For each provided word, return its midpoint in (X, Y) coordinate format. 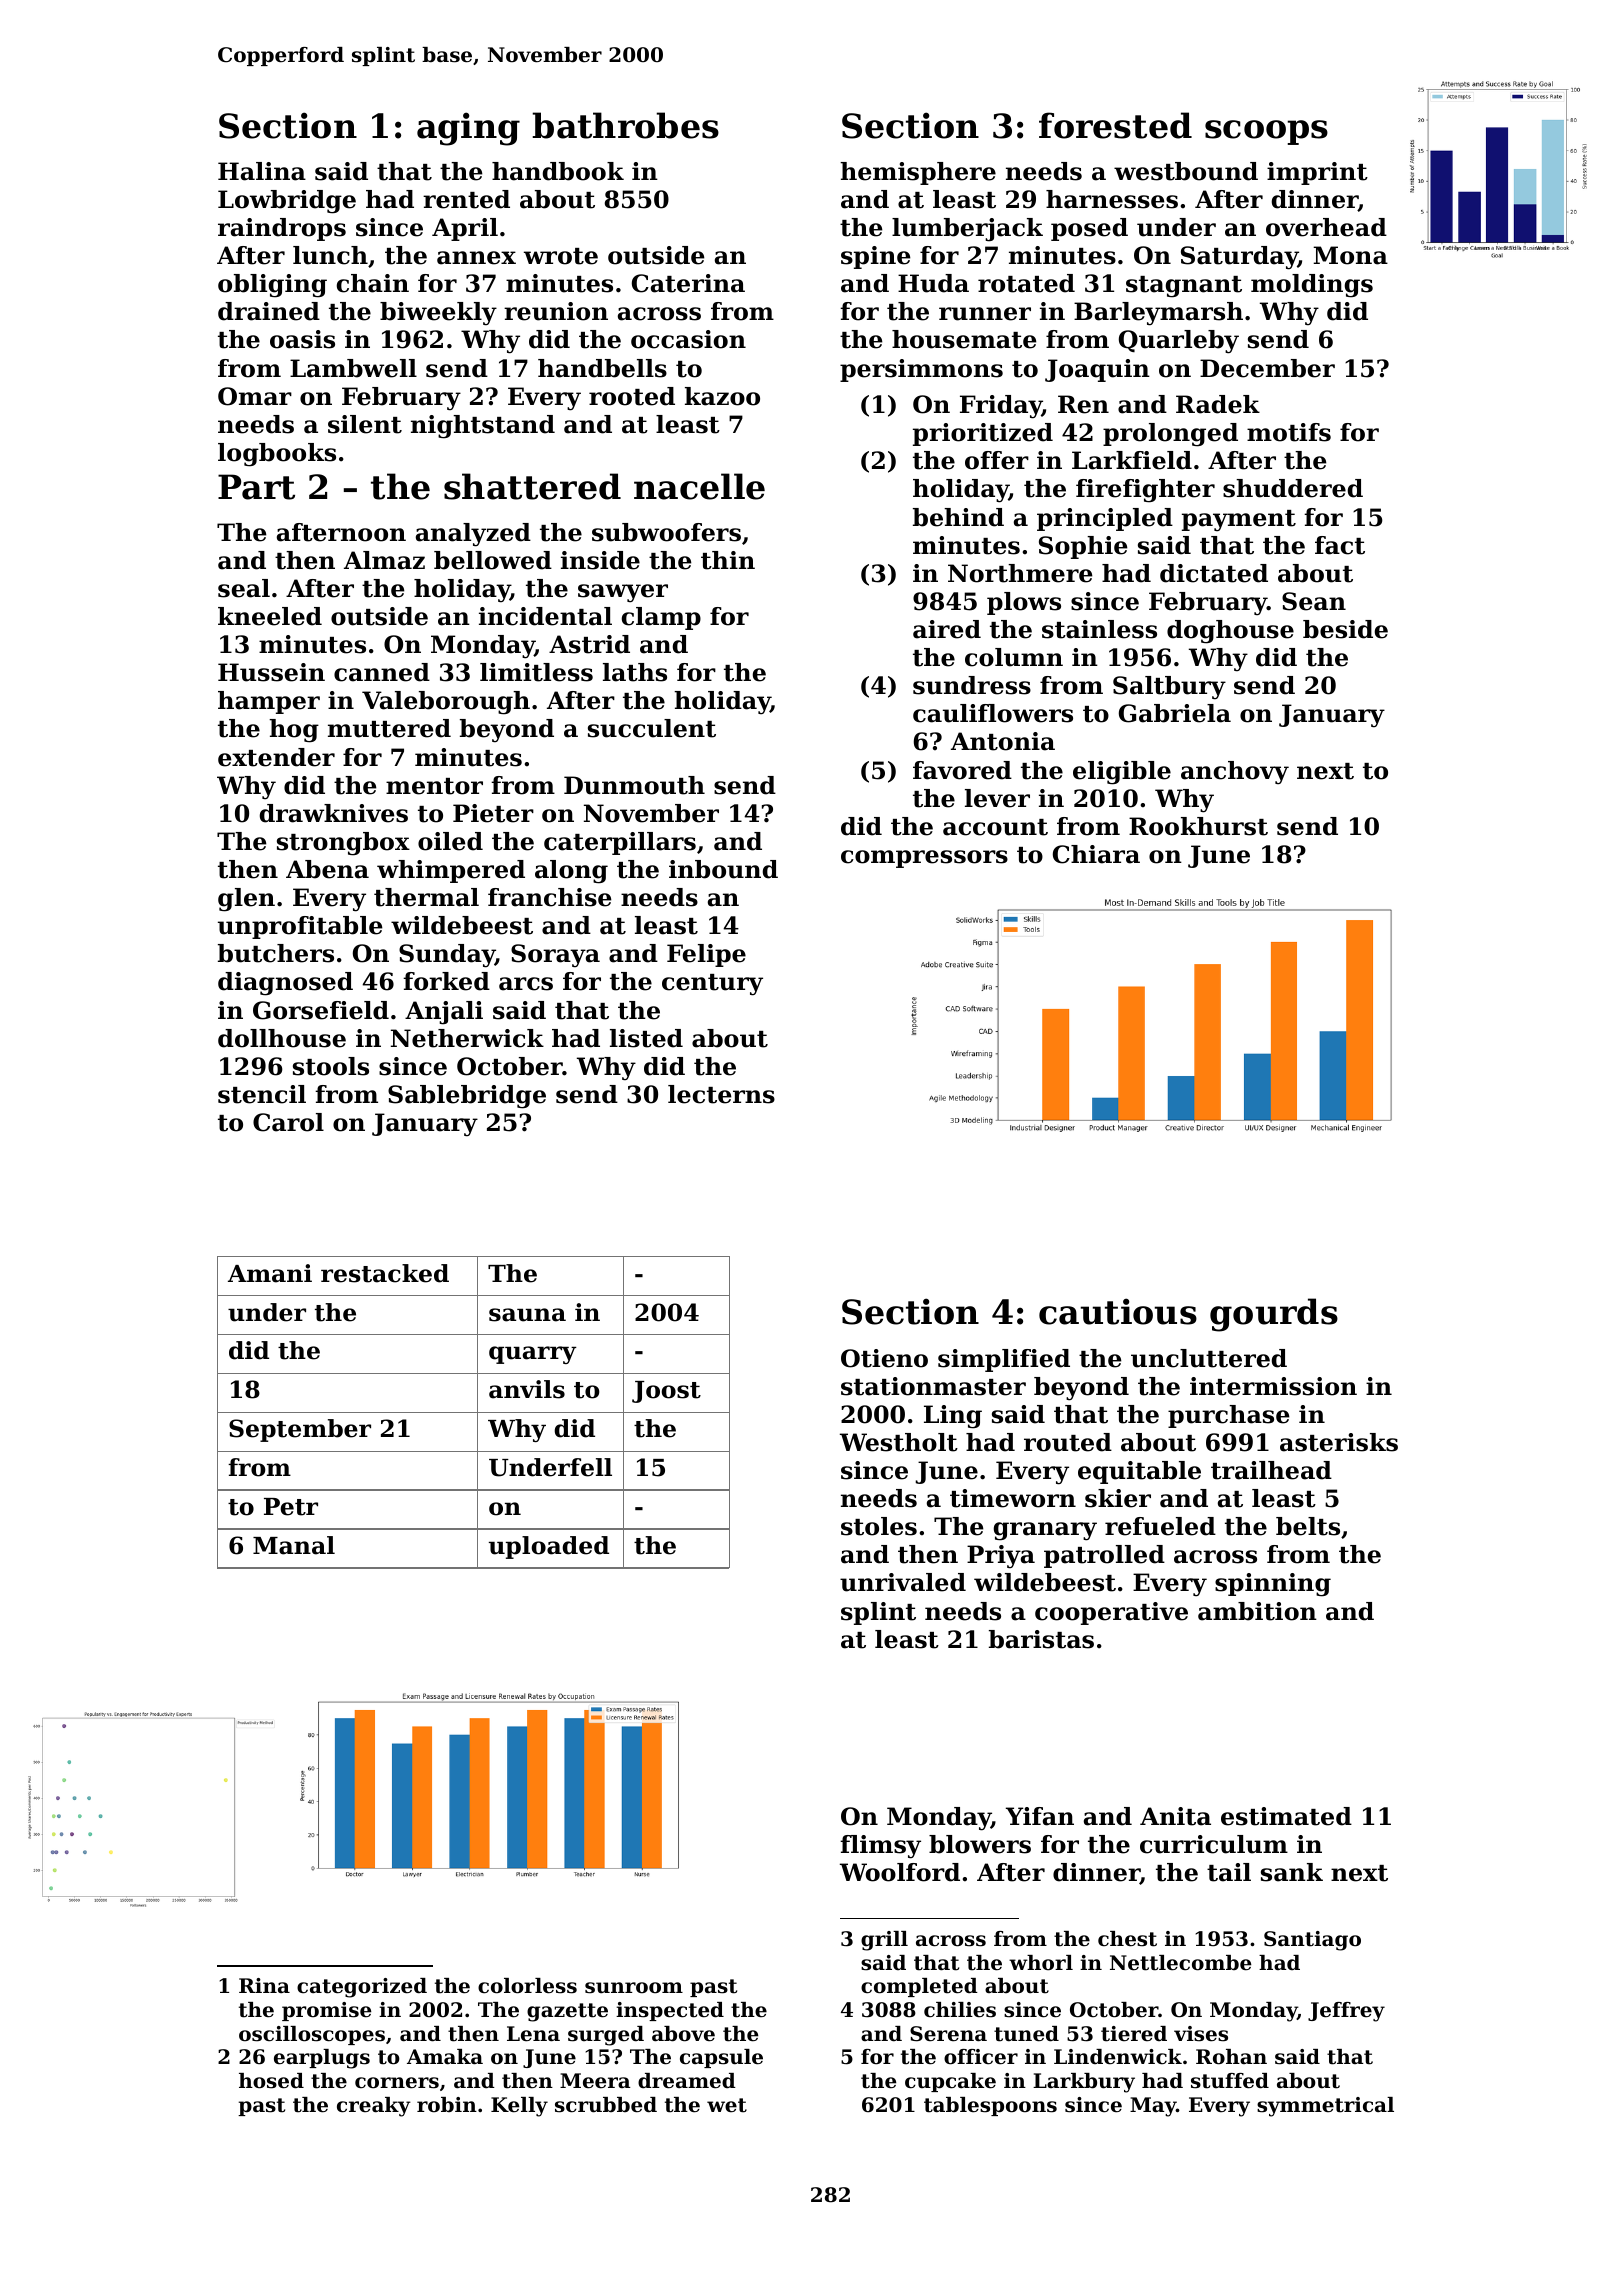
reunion (556, 311)
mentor (434, 786)
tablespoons (990, 2106)
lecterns (721, 1094)
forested (1115, 125)
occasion (688, 339)
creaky (374, 2107)
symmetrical (1325, 2107)
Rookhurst (1198, 826)
